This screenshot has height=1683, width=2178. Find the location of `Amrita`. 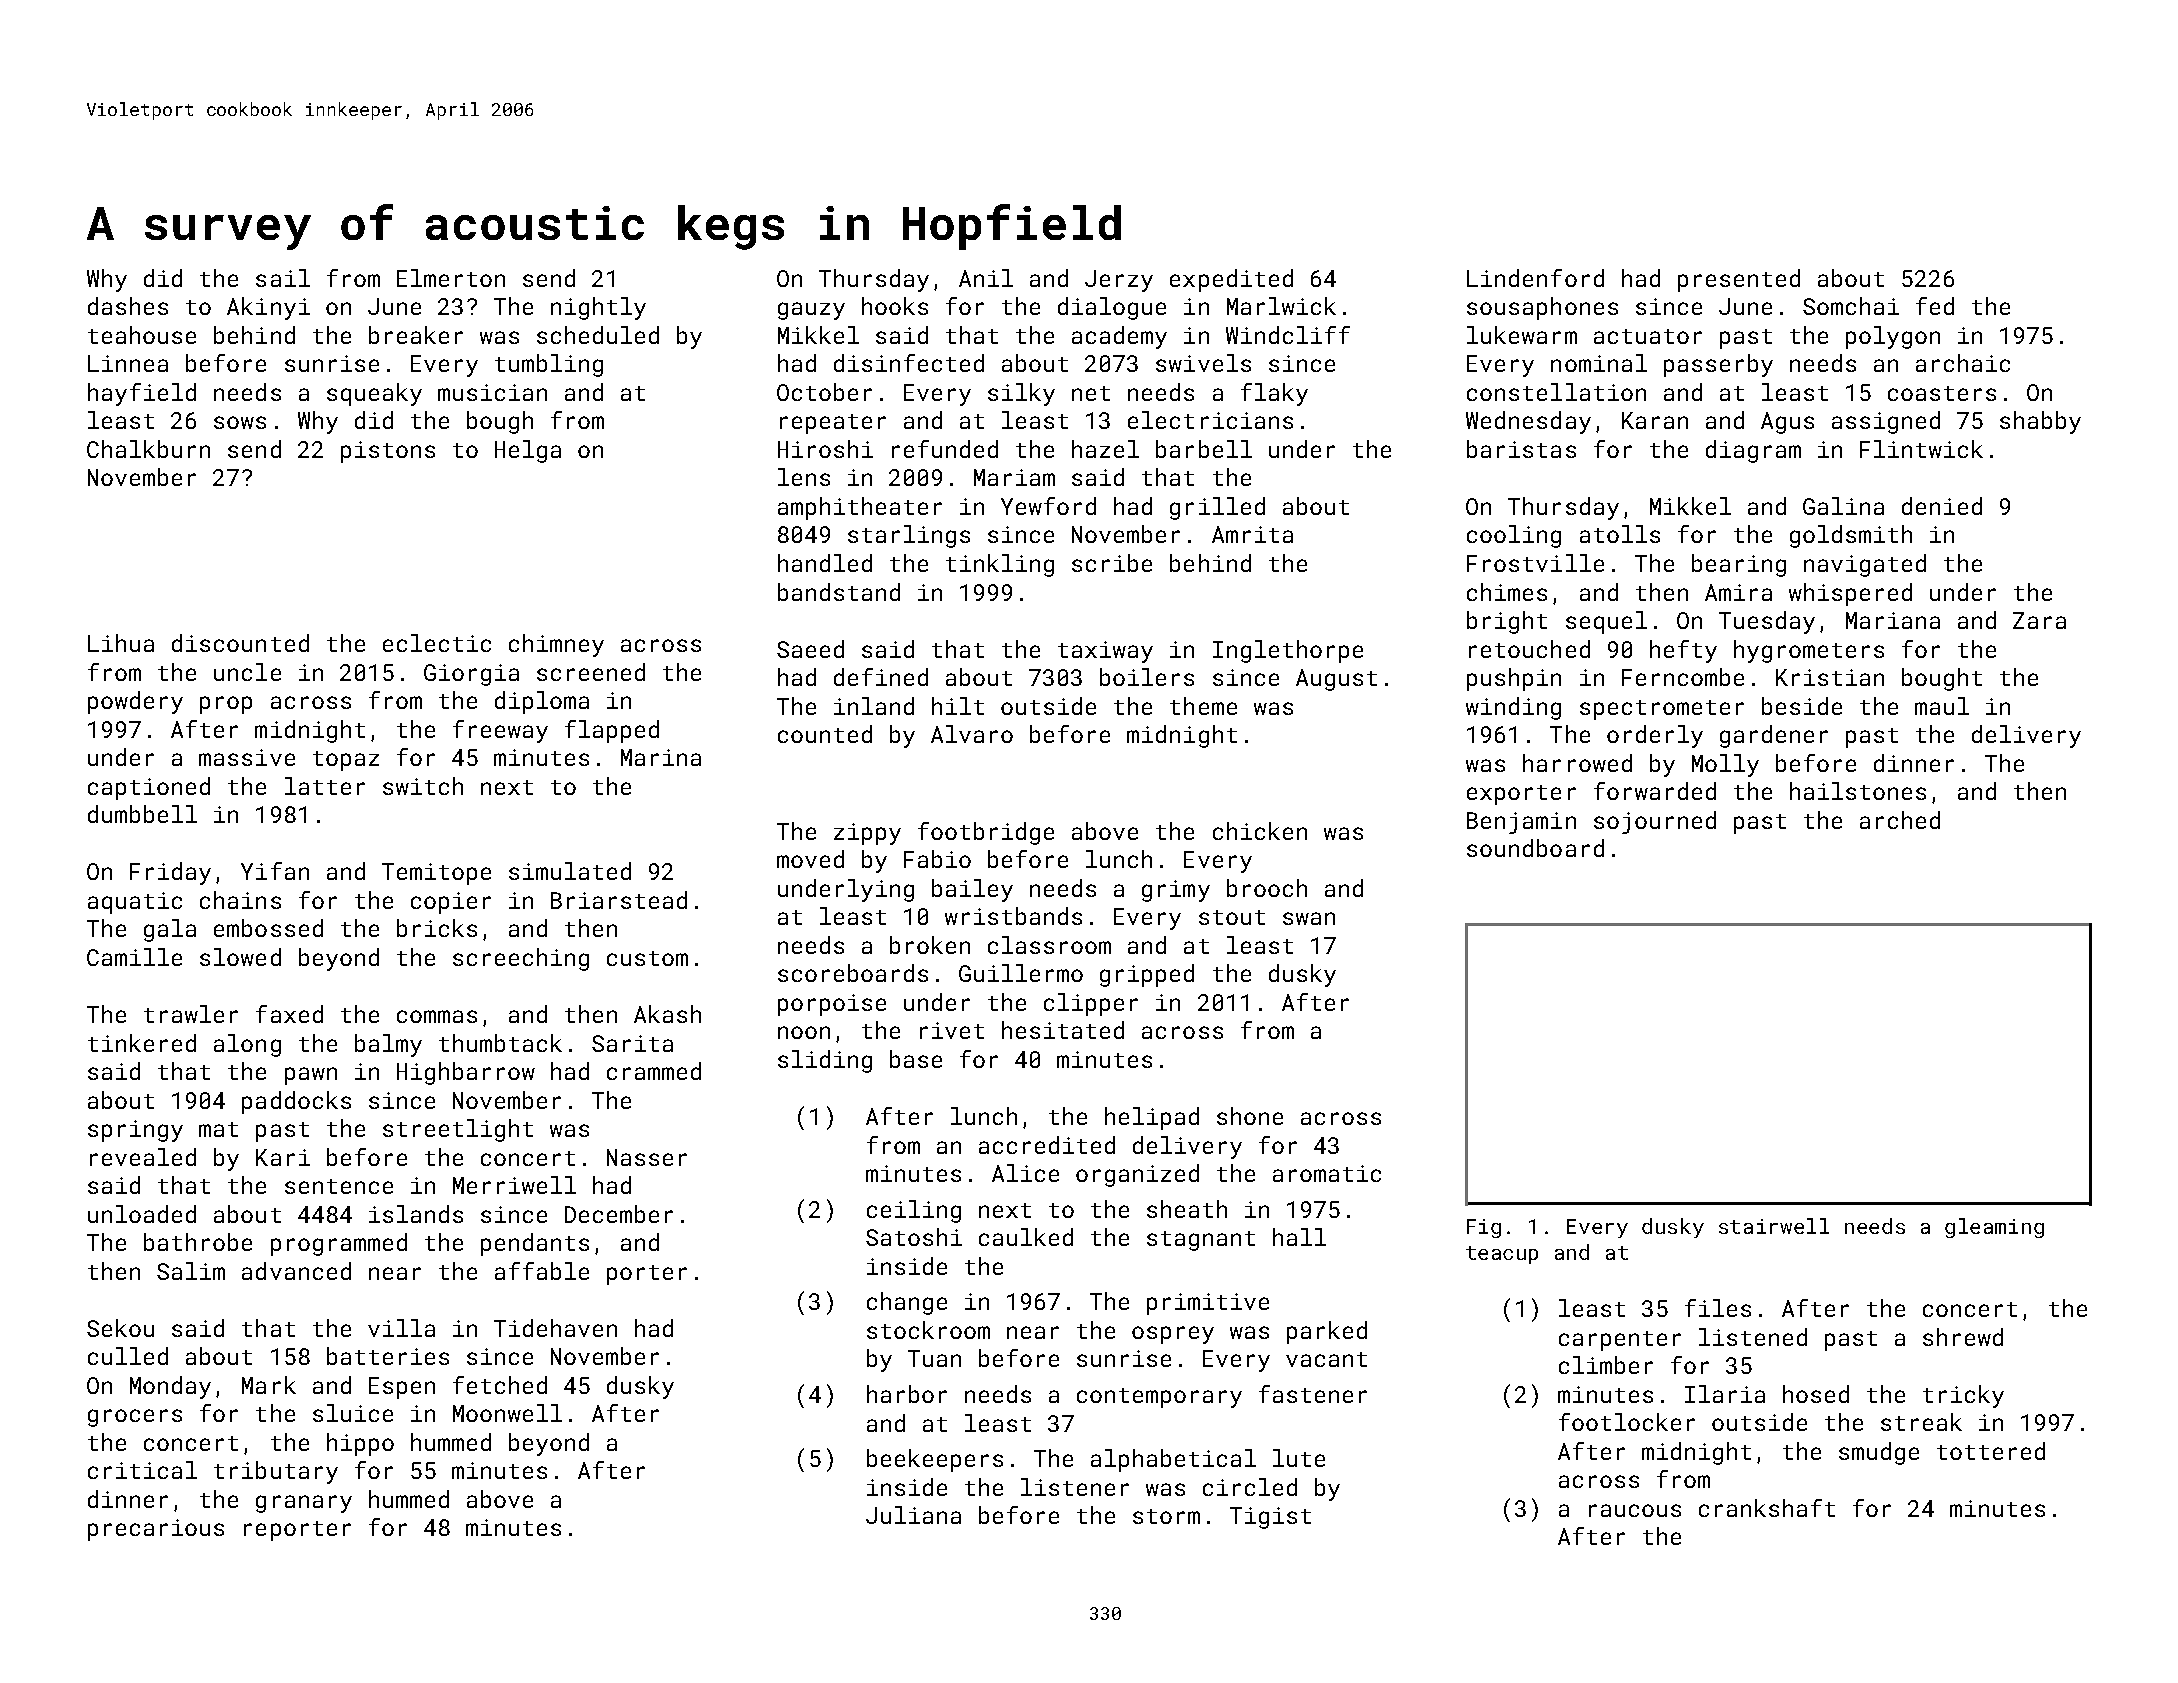

Amrita is located at coordinates (1252, 534).
